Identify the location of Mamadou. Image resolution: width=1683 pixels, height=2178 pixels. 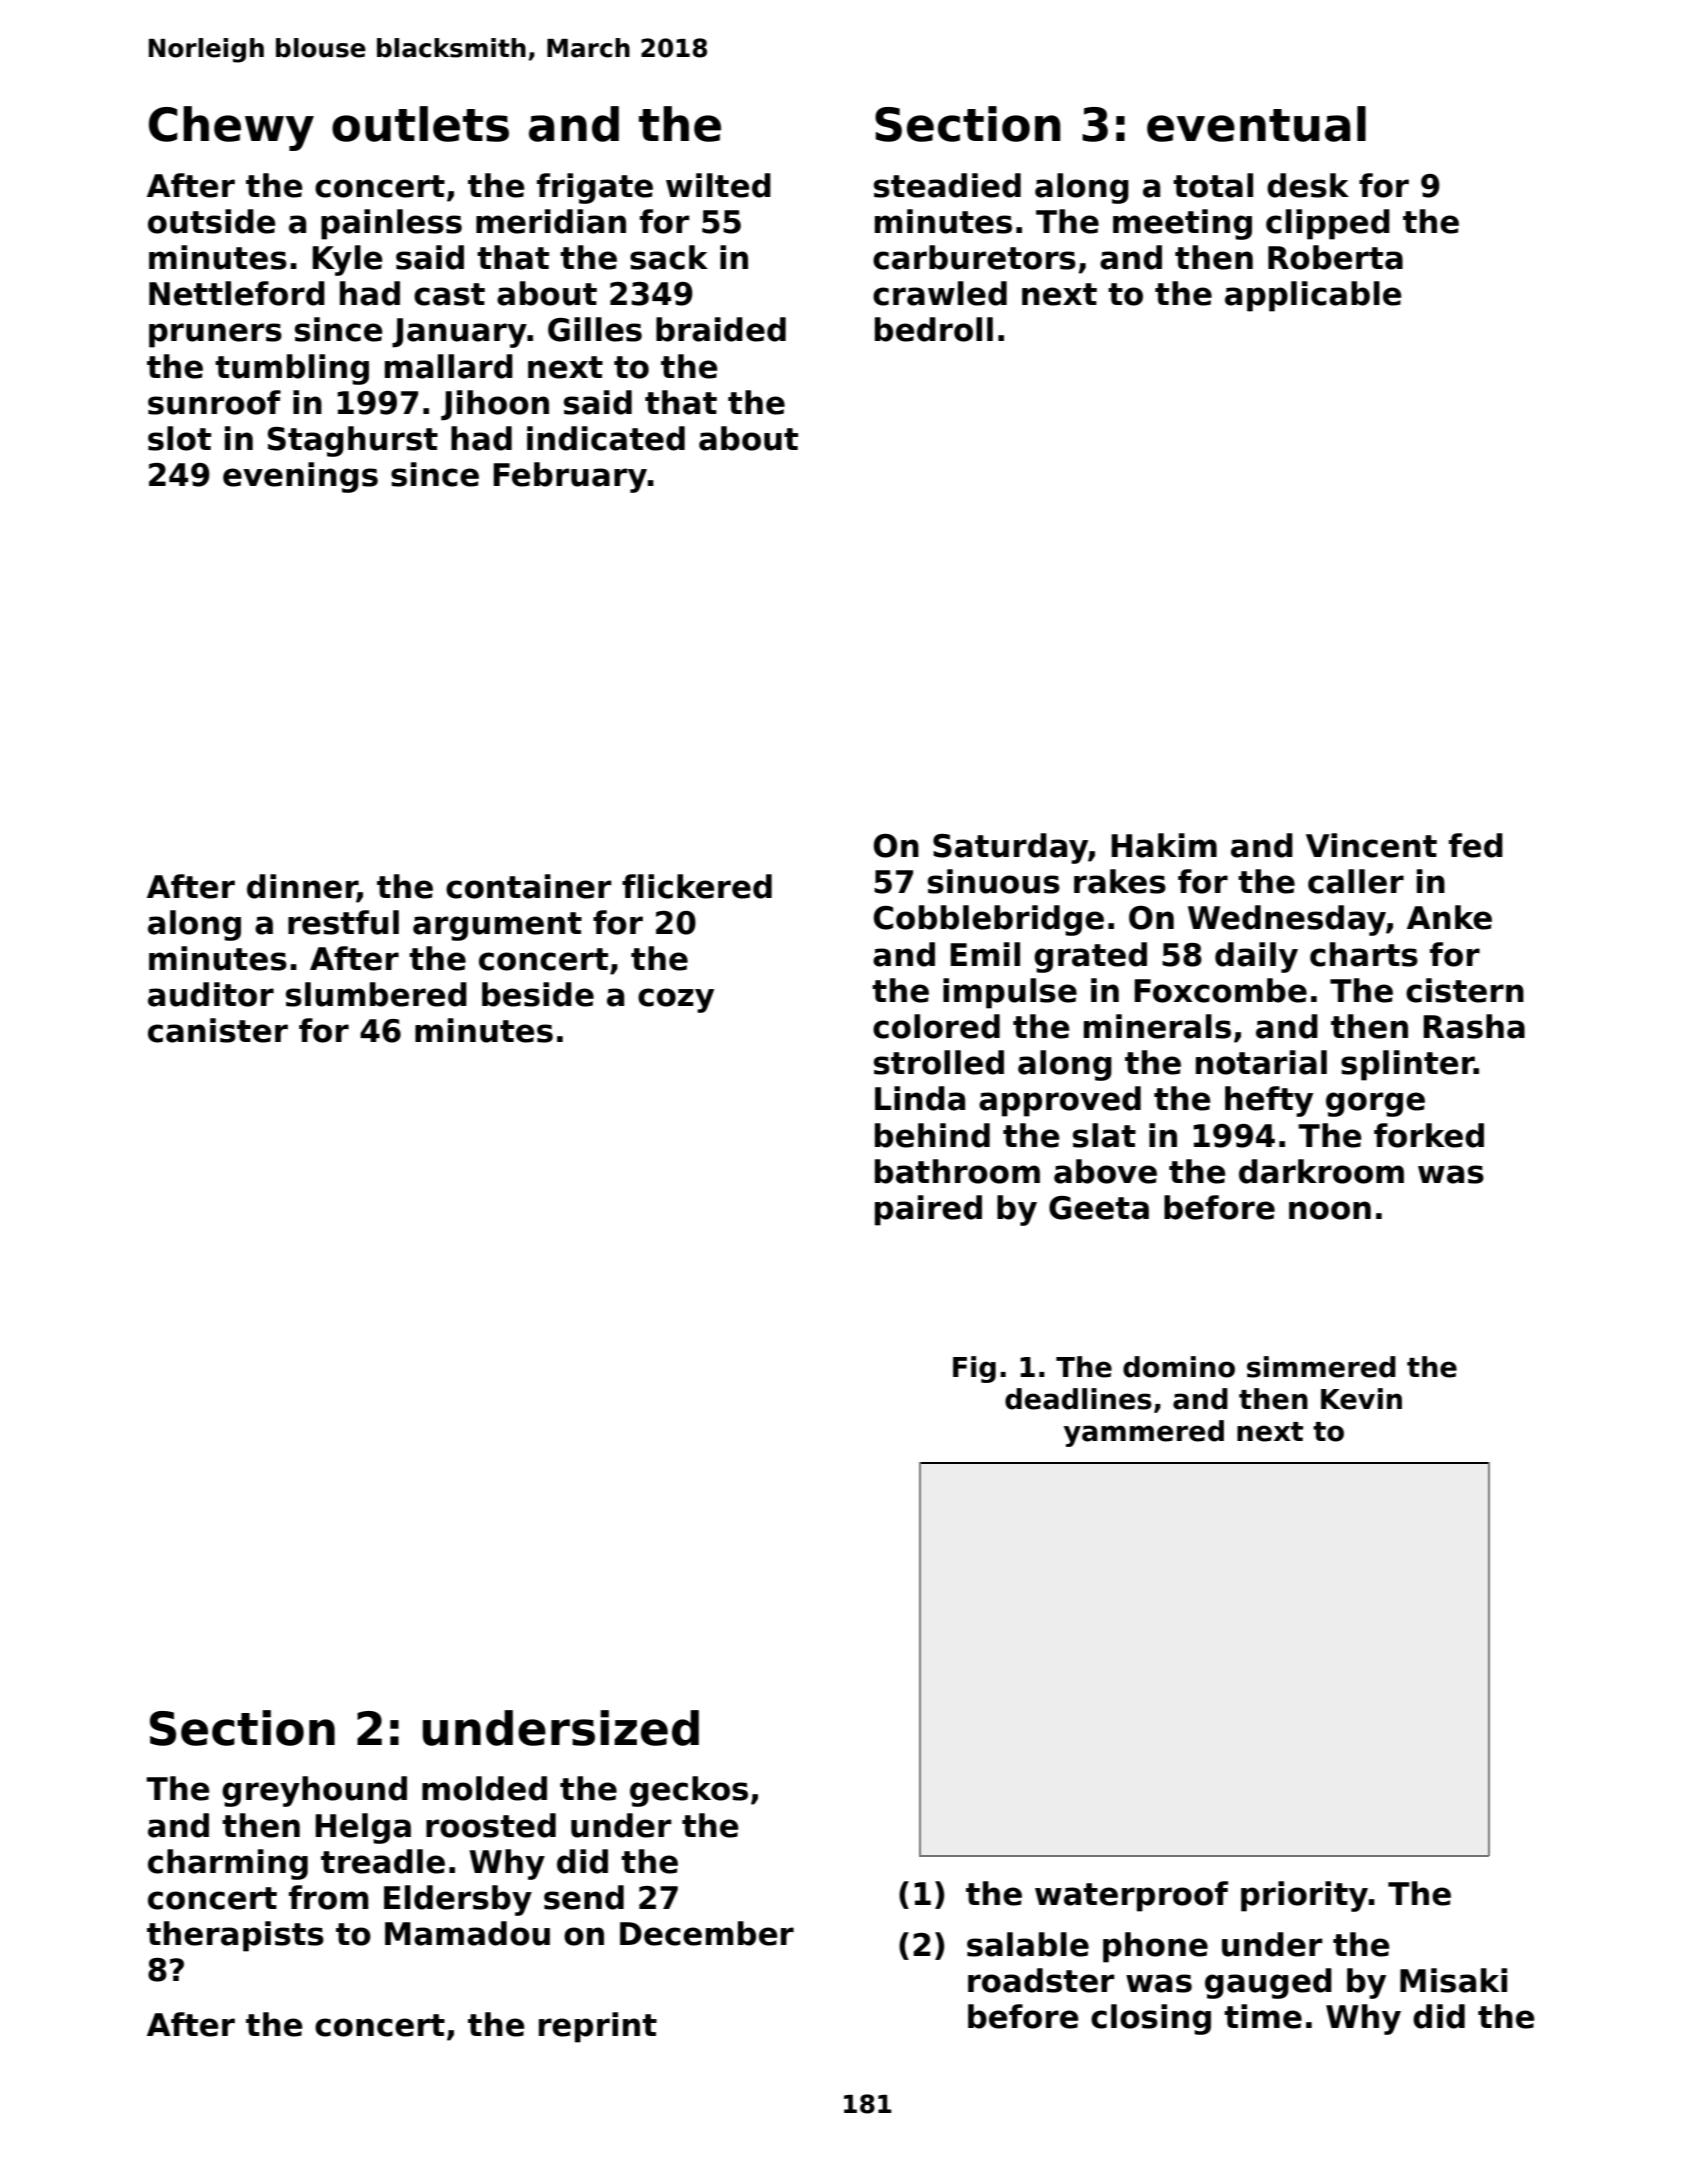
(467, 1933).
